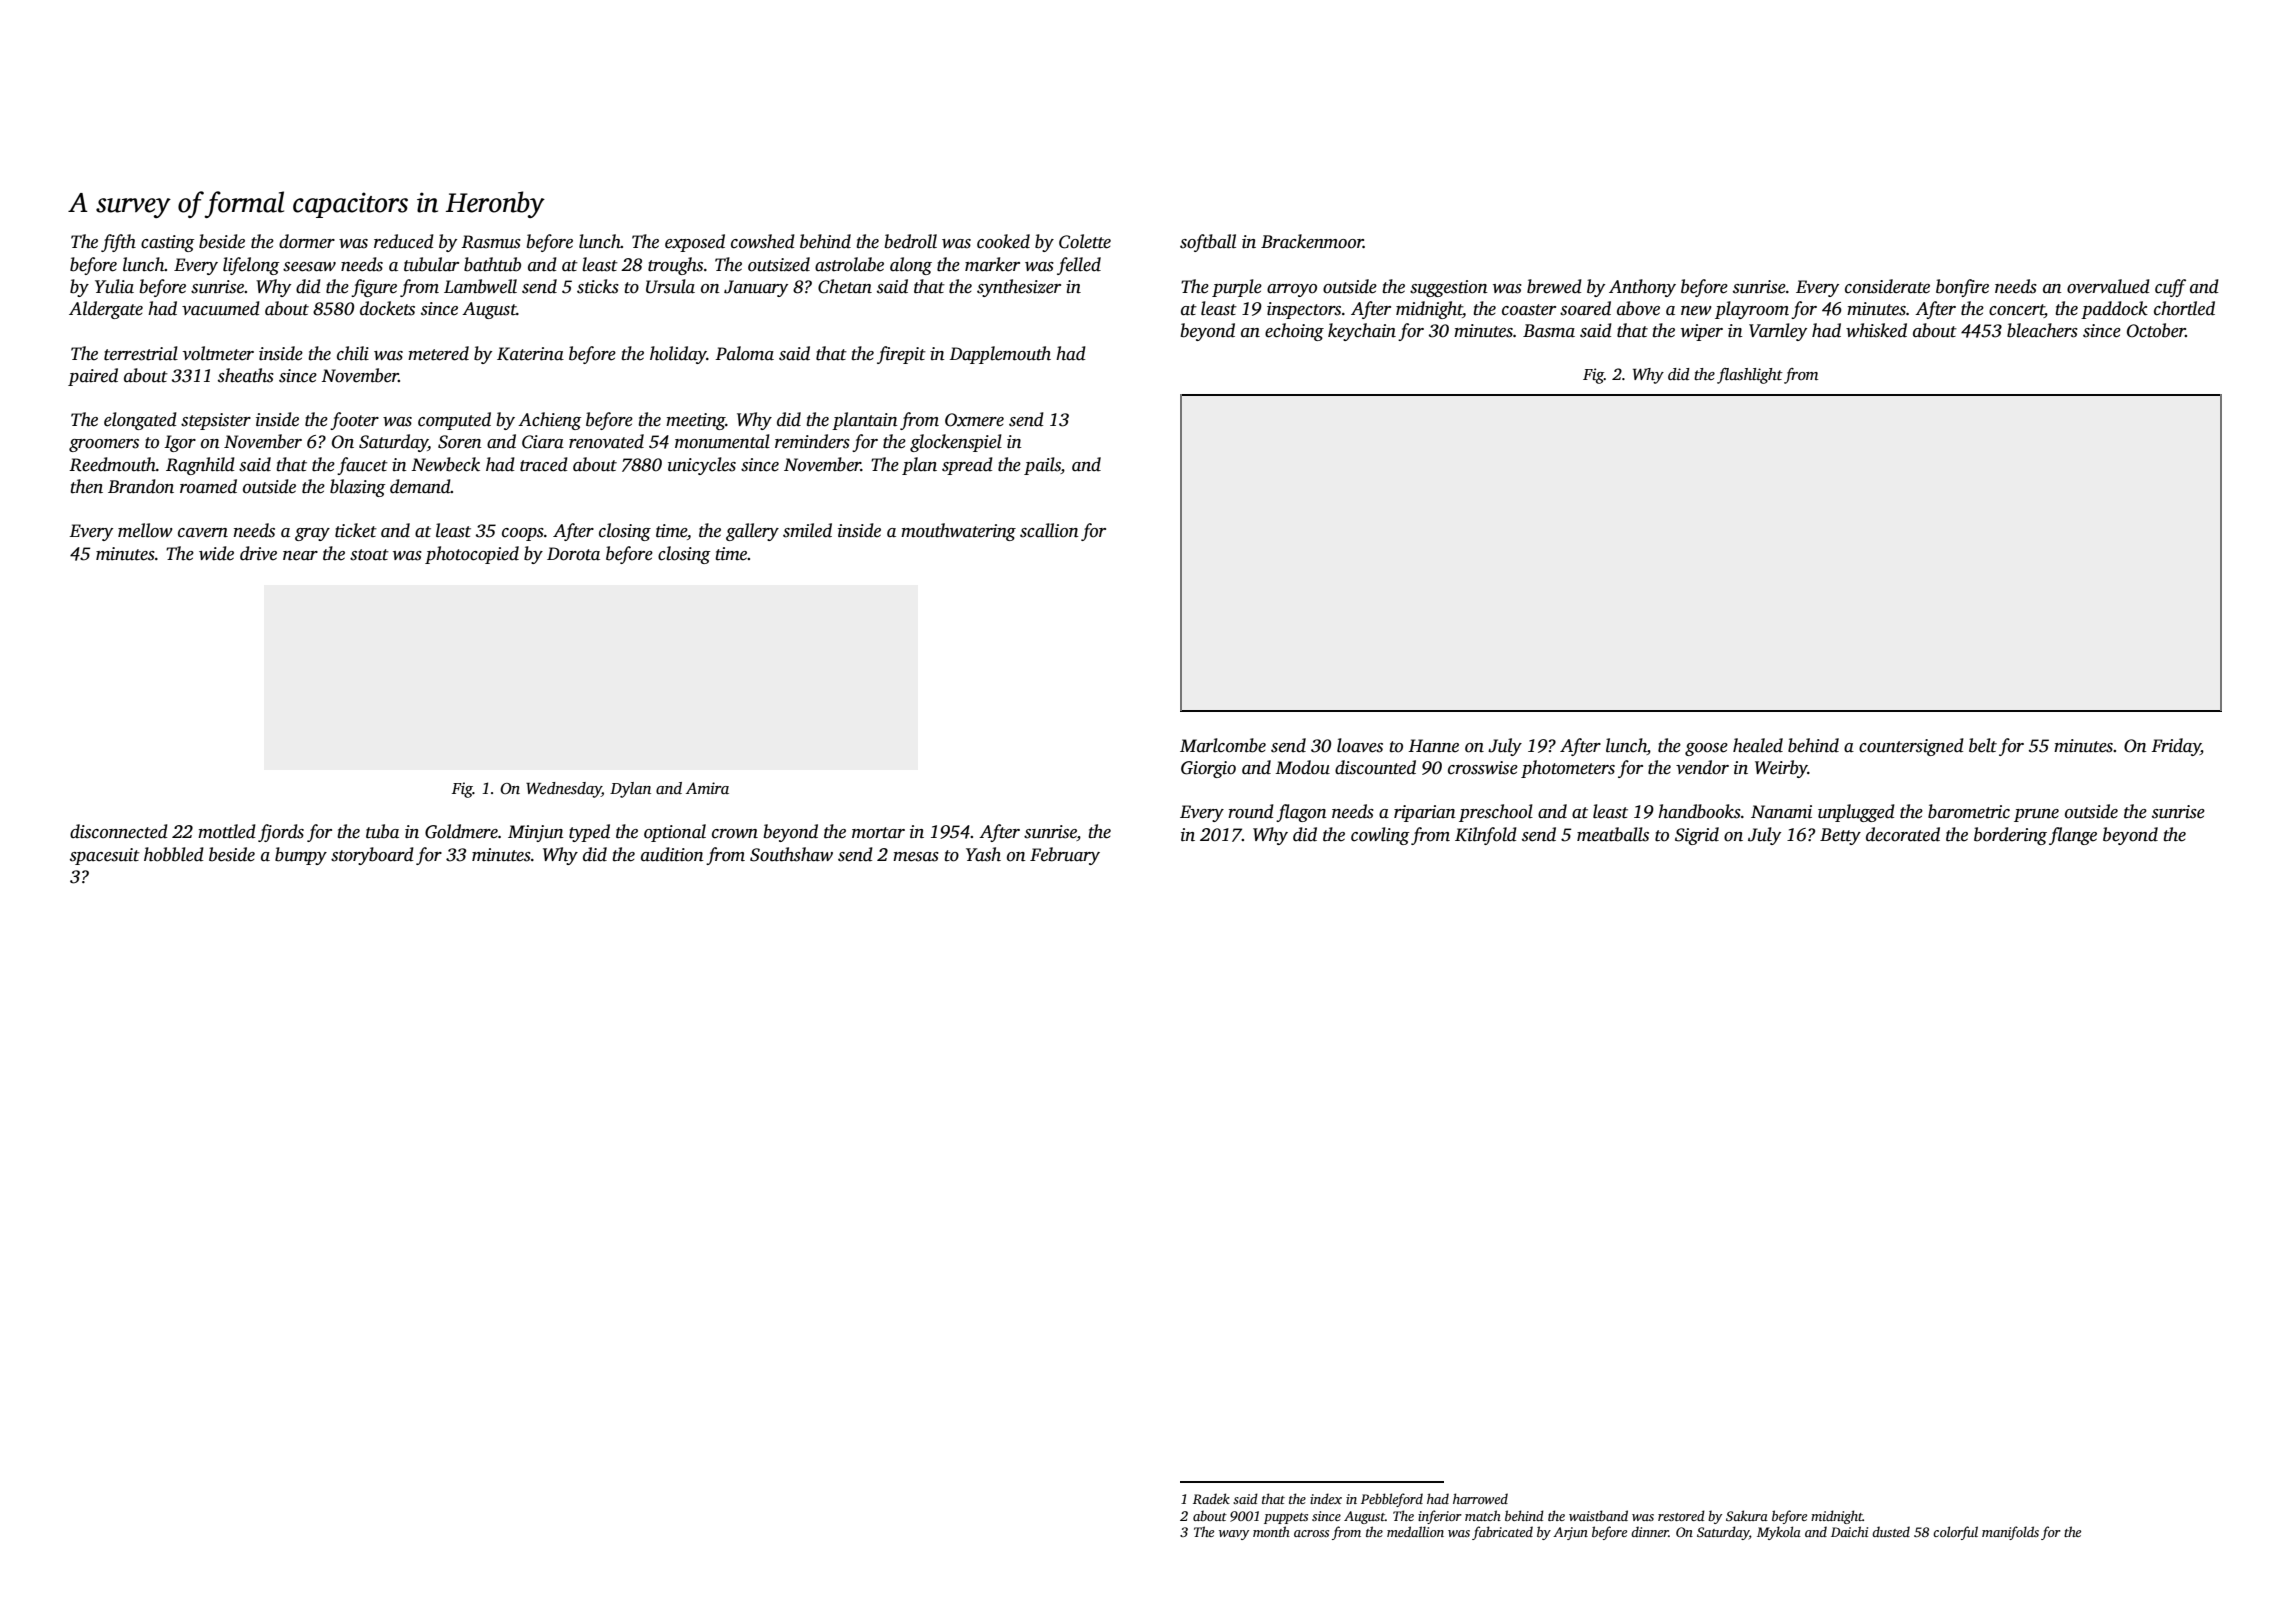  Describe the element at coordinates (1983, 745) in the screenshot. I see `belt` at that location.
